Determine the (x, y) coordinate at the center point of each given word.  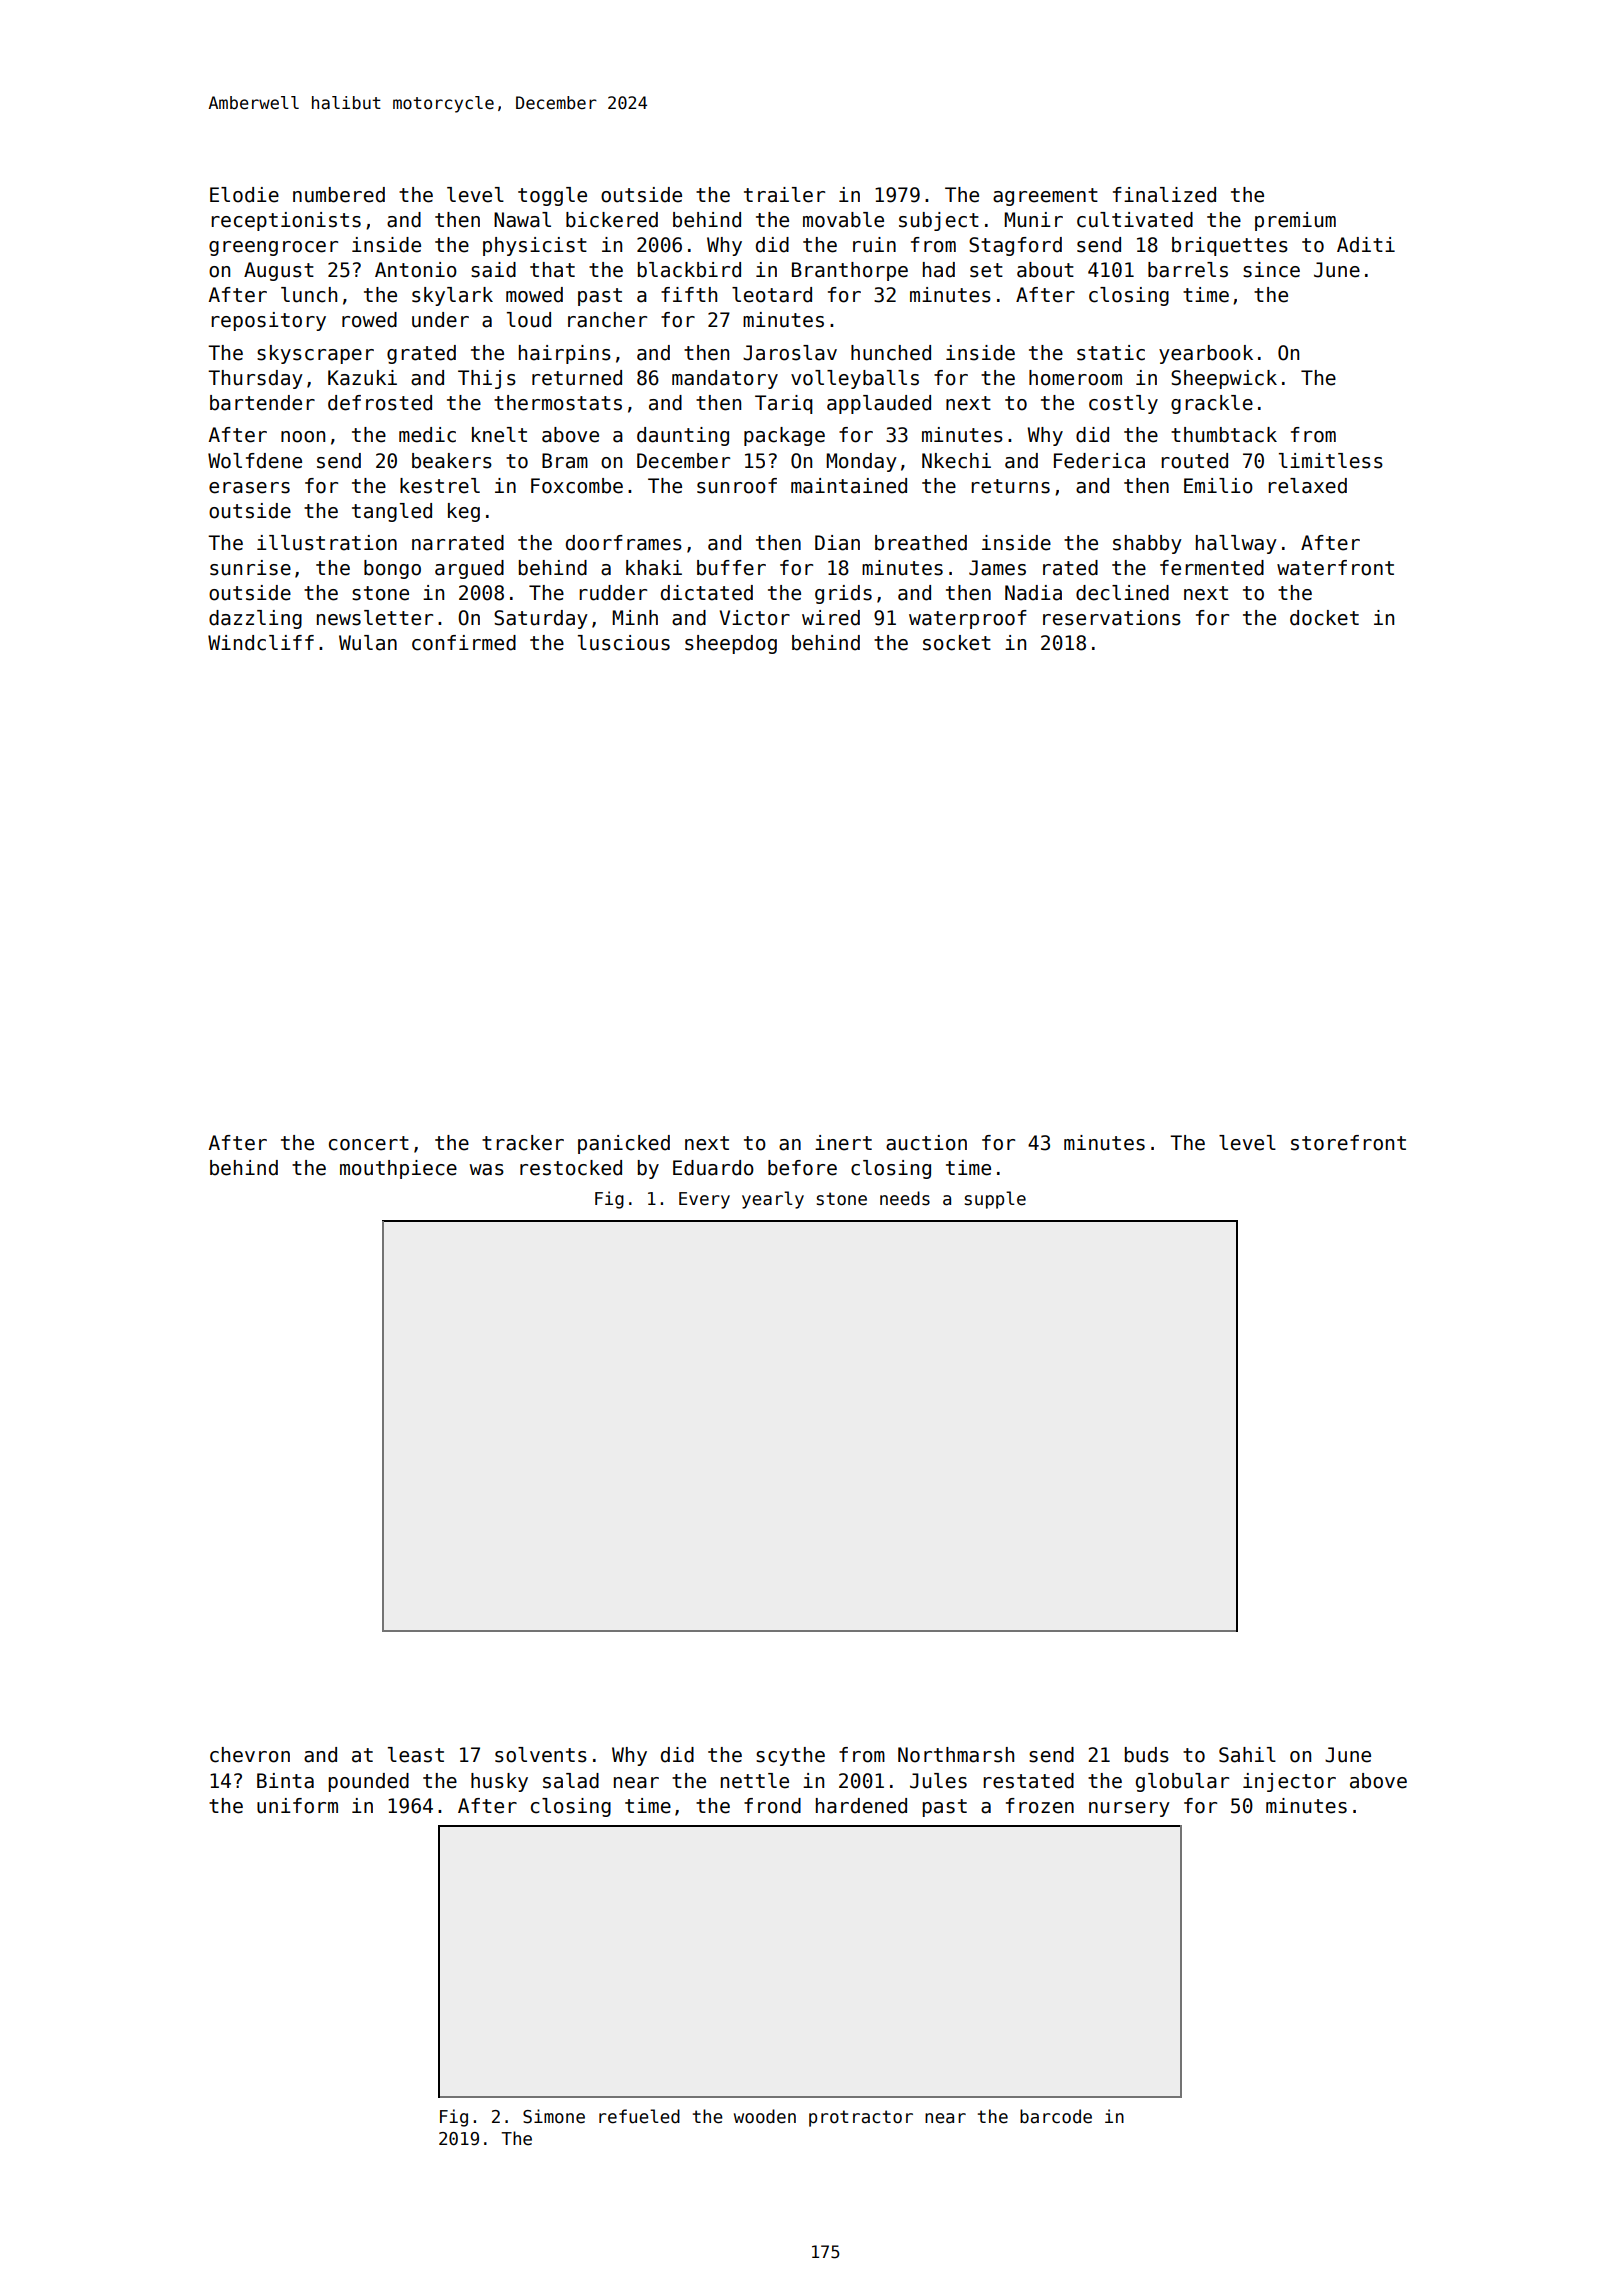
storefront (1348, 1143)
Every (704, 1200)
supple (995, 1200)
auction (926, 1143)
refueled (639, 2116)
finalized (1164, 195)
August (279, 271)
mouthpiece (398, 1169)
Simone (554, 2116)
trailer (784, 195)
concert (369, 1143)
